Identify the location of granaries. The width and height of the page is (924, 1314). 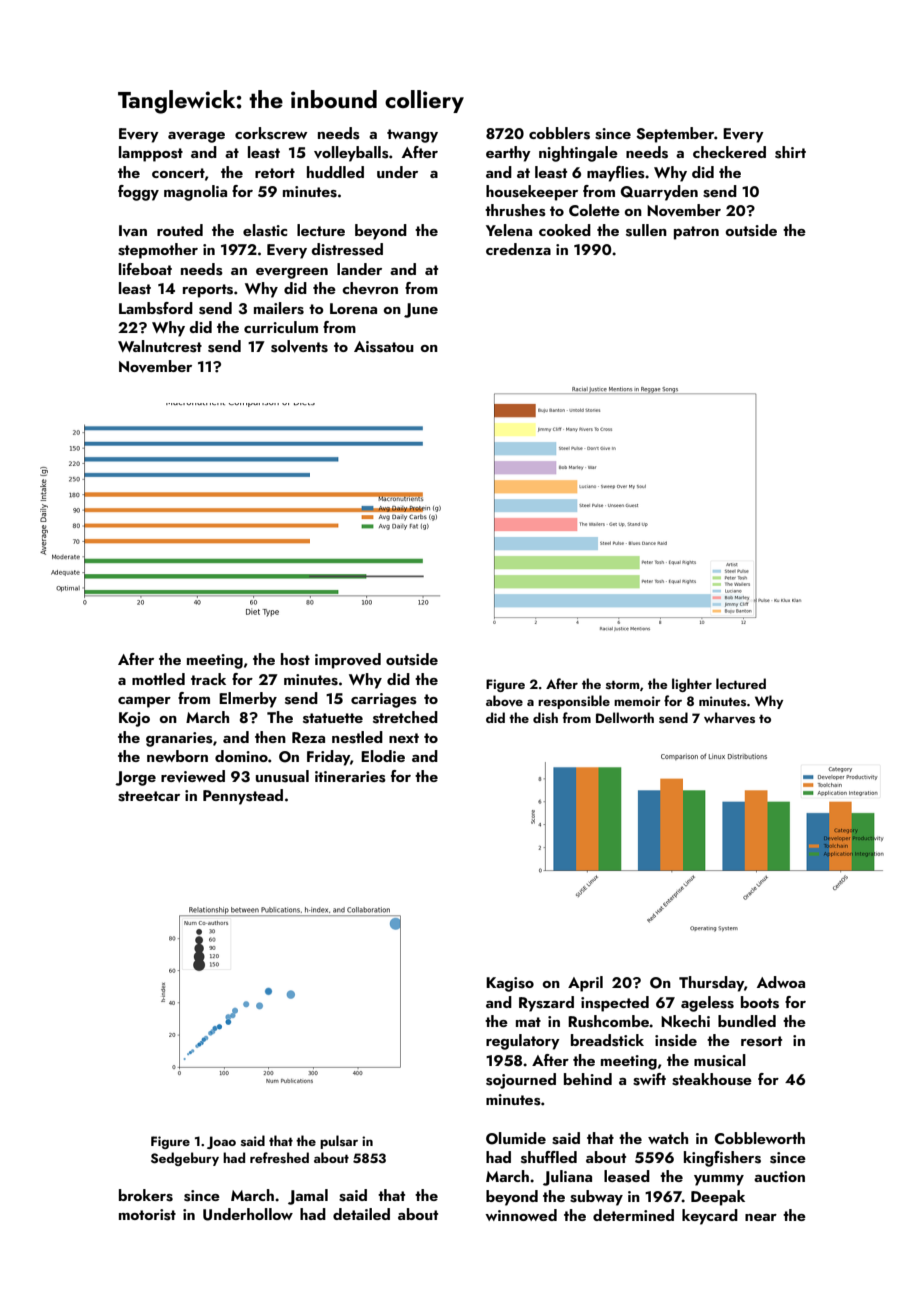
(179, 739).
